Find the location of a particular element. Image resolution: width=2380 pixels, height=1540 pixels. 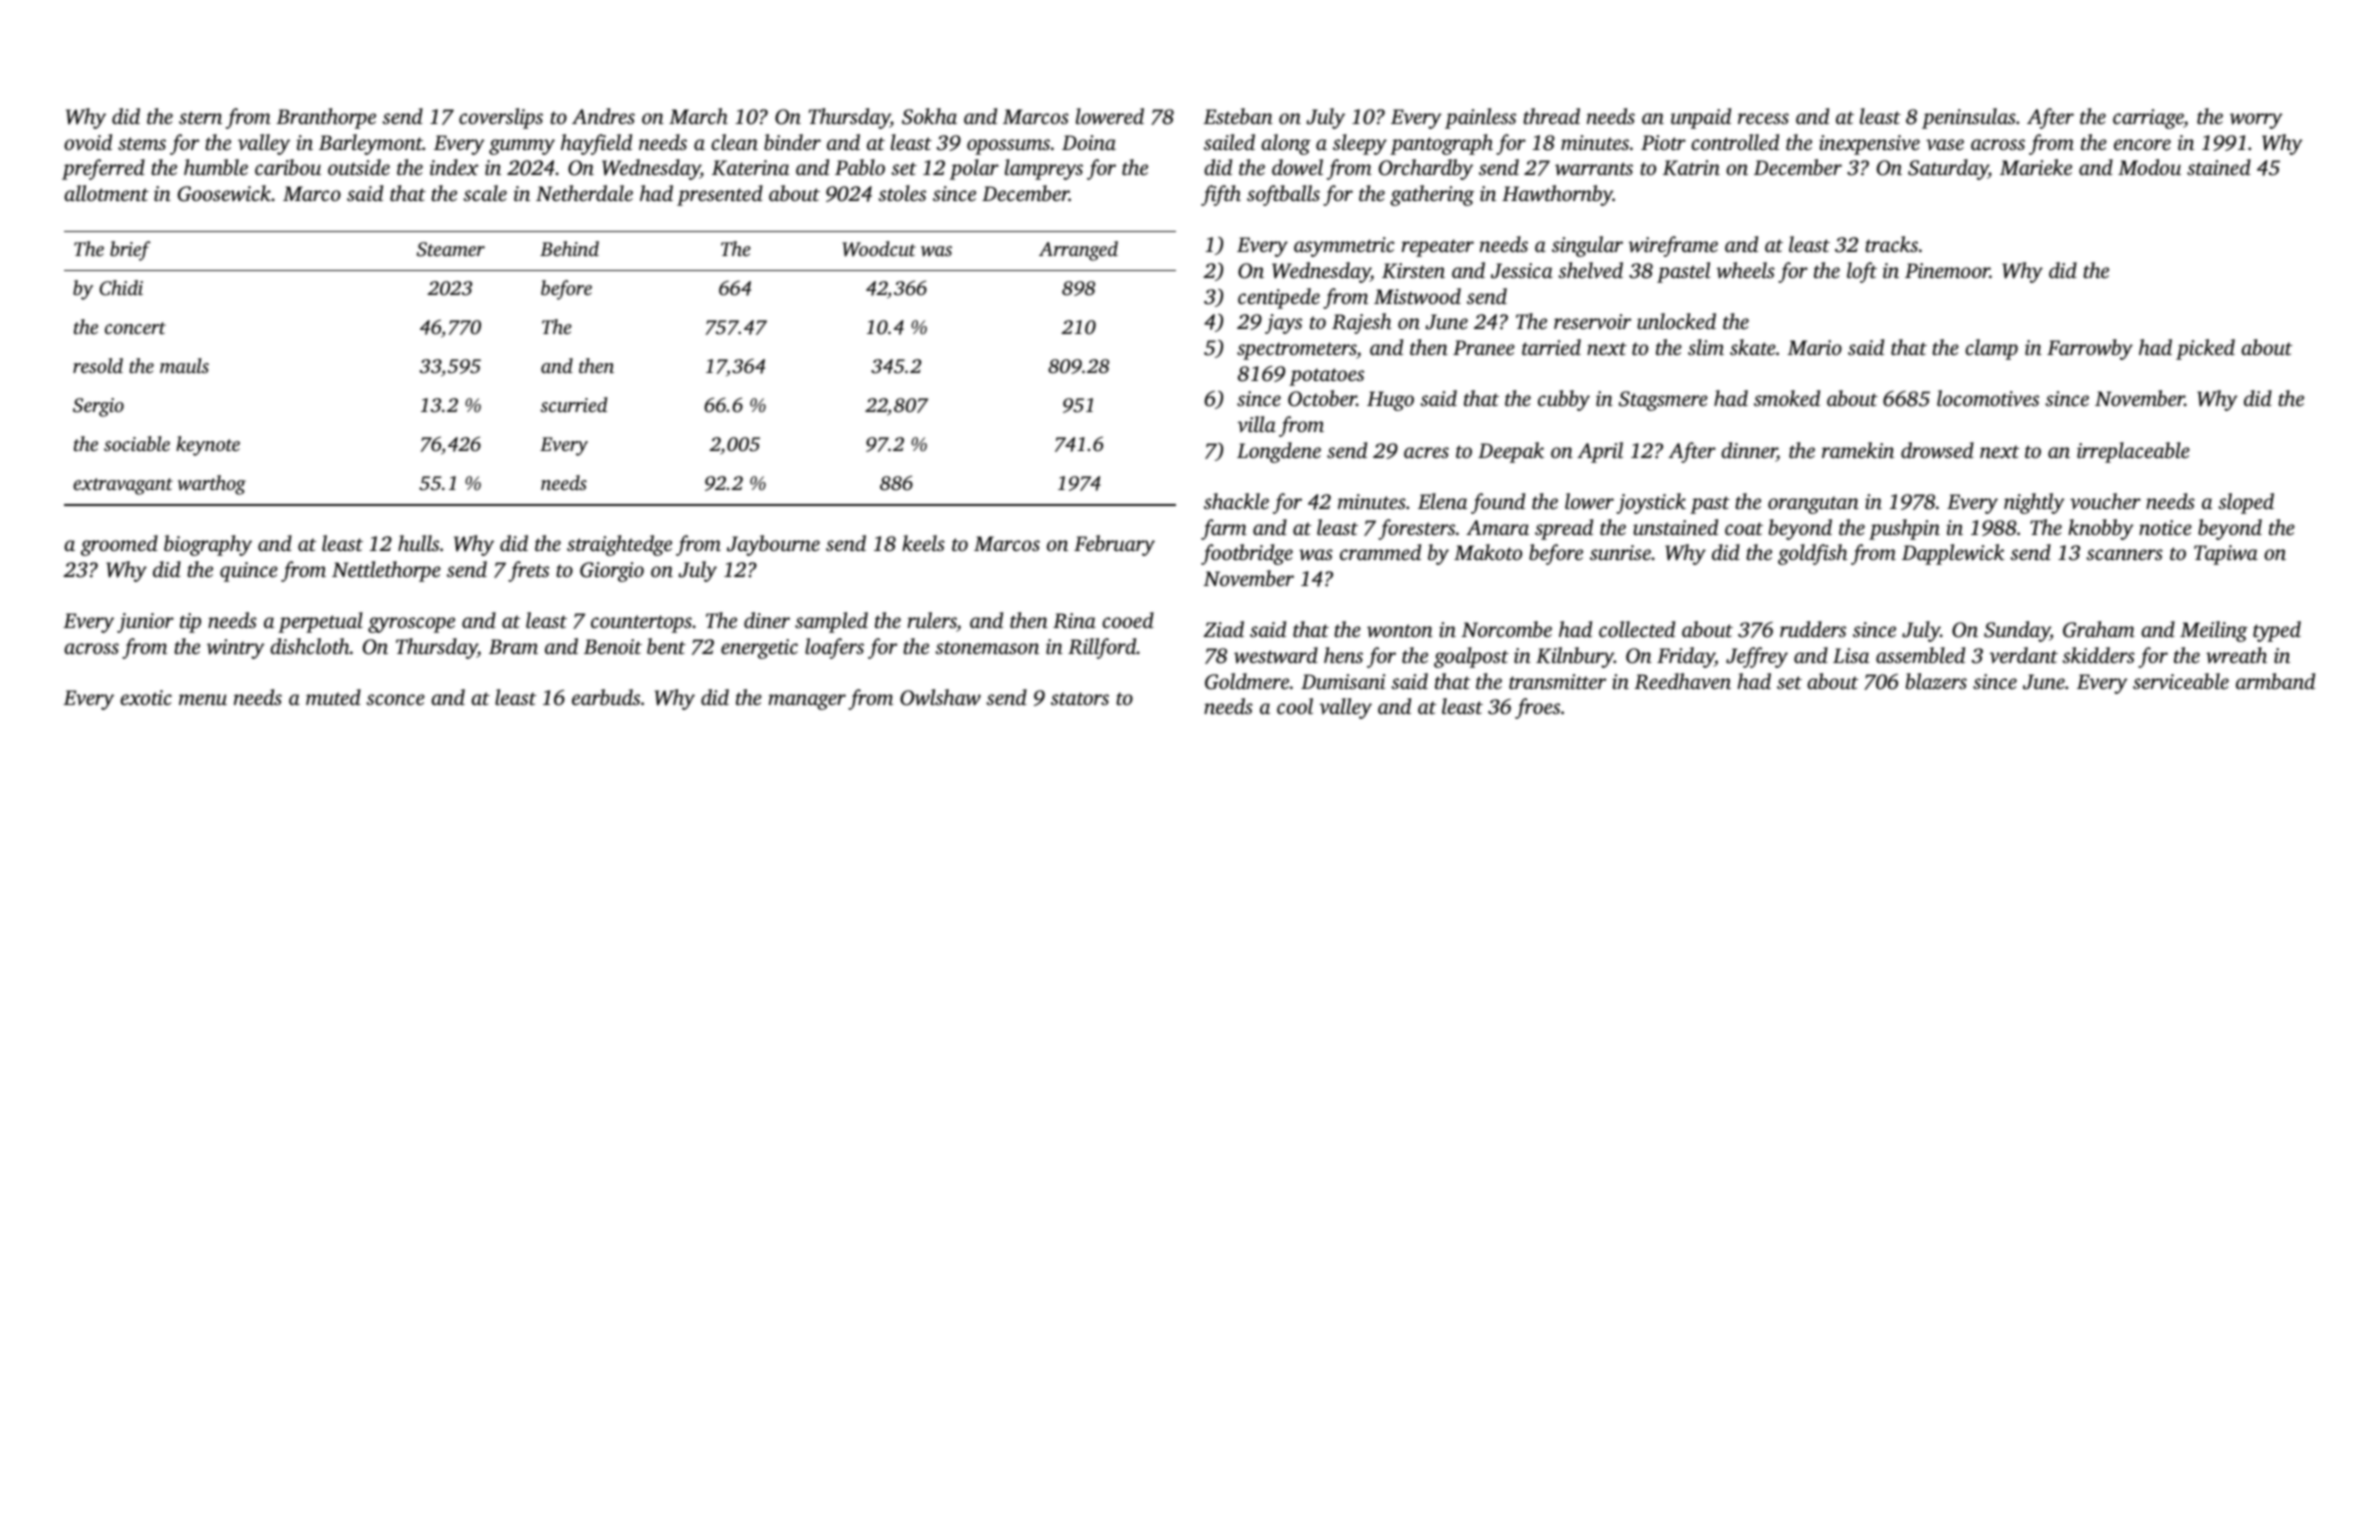

Sokha is located at coordinates (929, 116).
